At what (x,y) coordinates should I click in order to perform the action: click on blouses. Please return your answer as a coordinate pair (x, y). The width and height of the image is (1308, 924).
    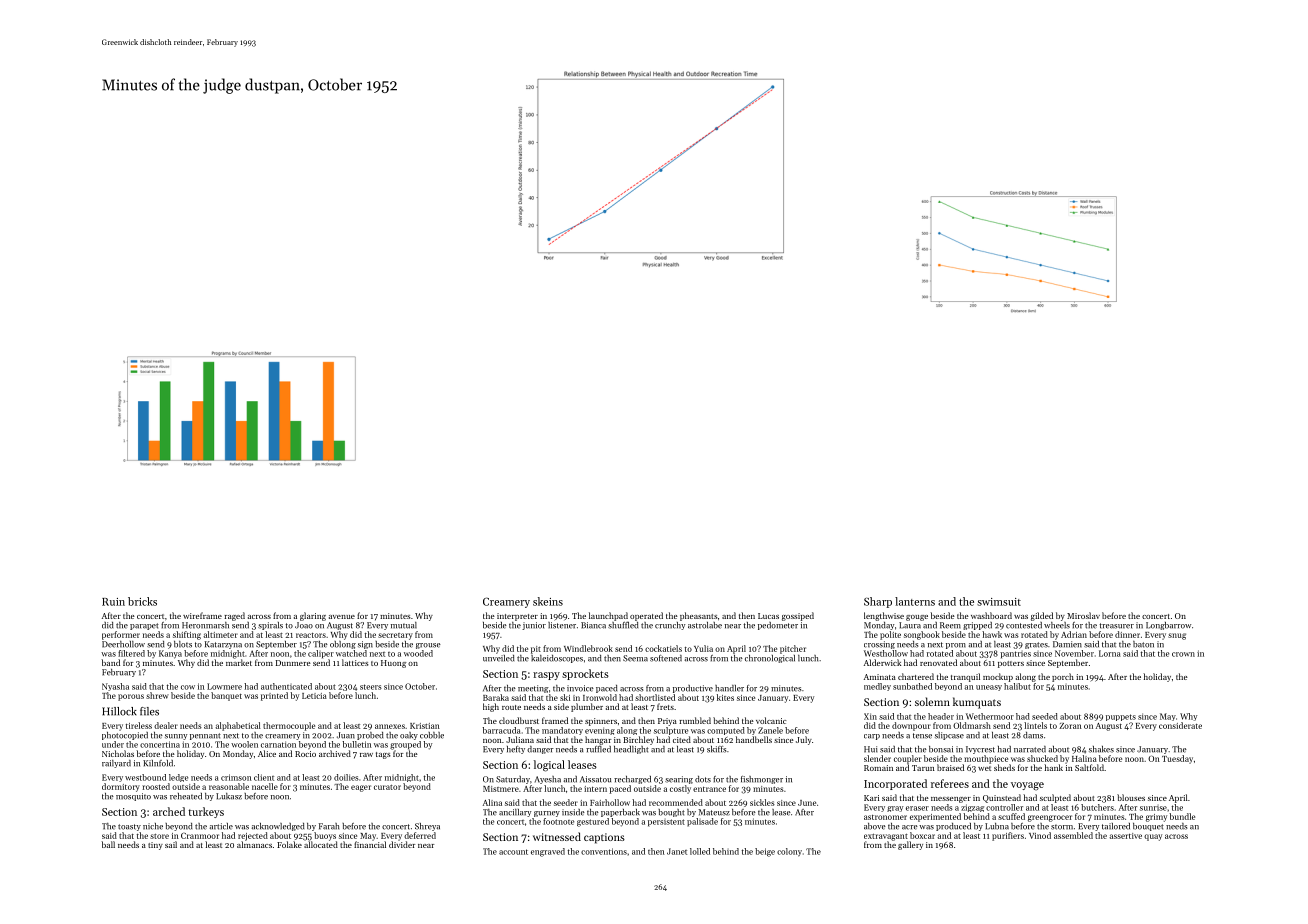
    Looking at the image, I should click on (1131, 797).
